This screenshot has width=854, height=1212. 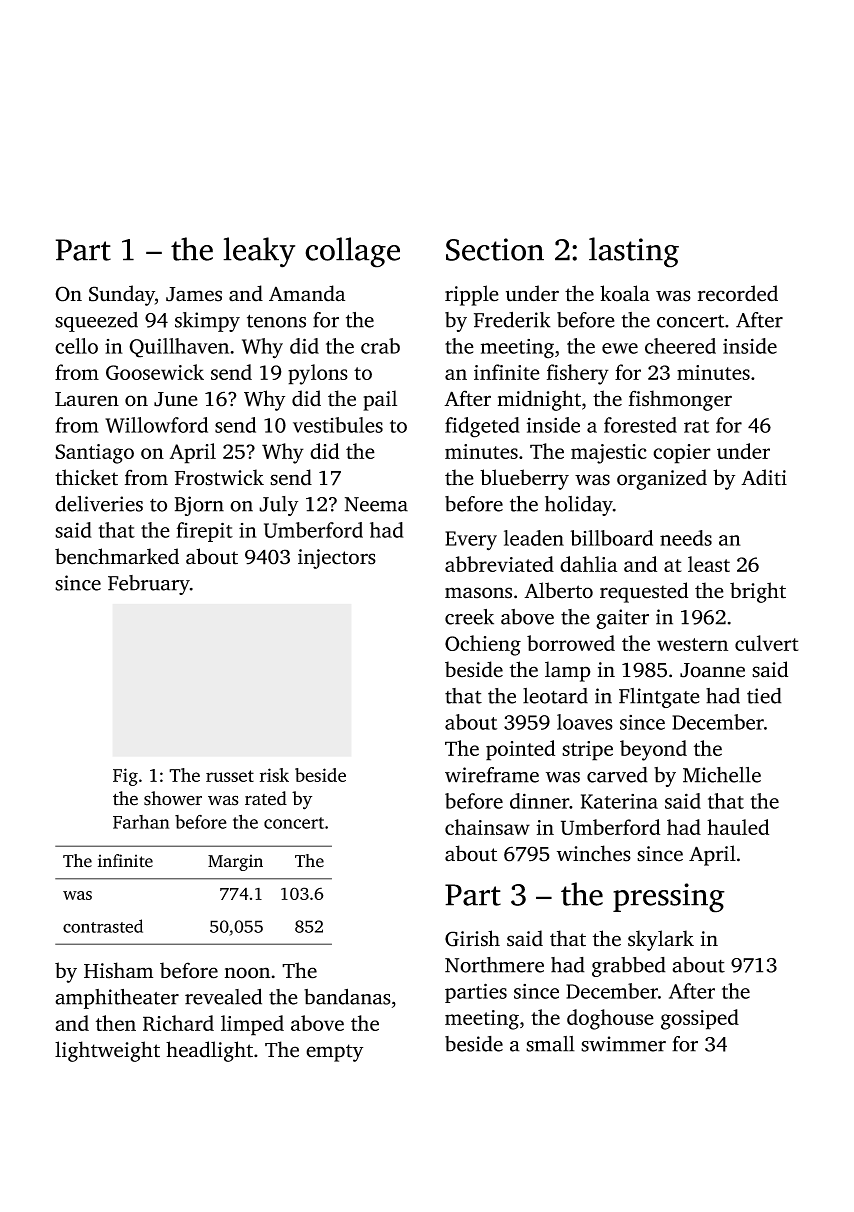 What do you see at coordinates (634, 252) in the screenshot?
I see `lasting` at bounding box center [634, 252].
